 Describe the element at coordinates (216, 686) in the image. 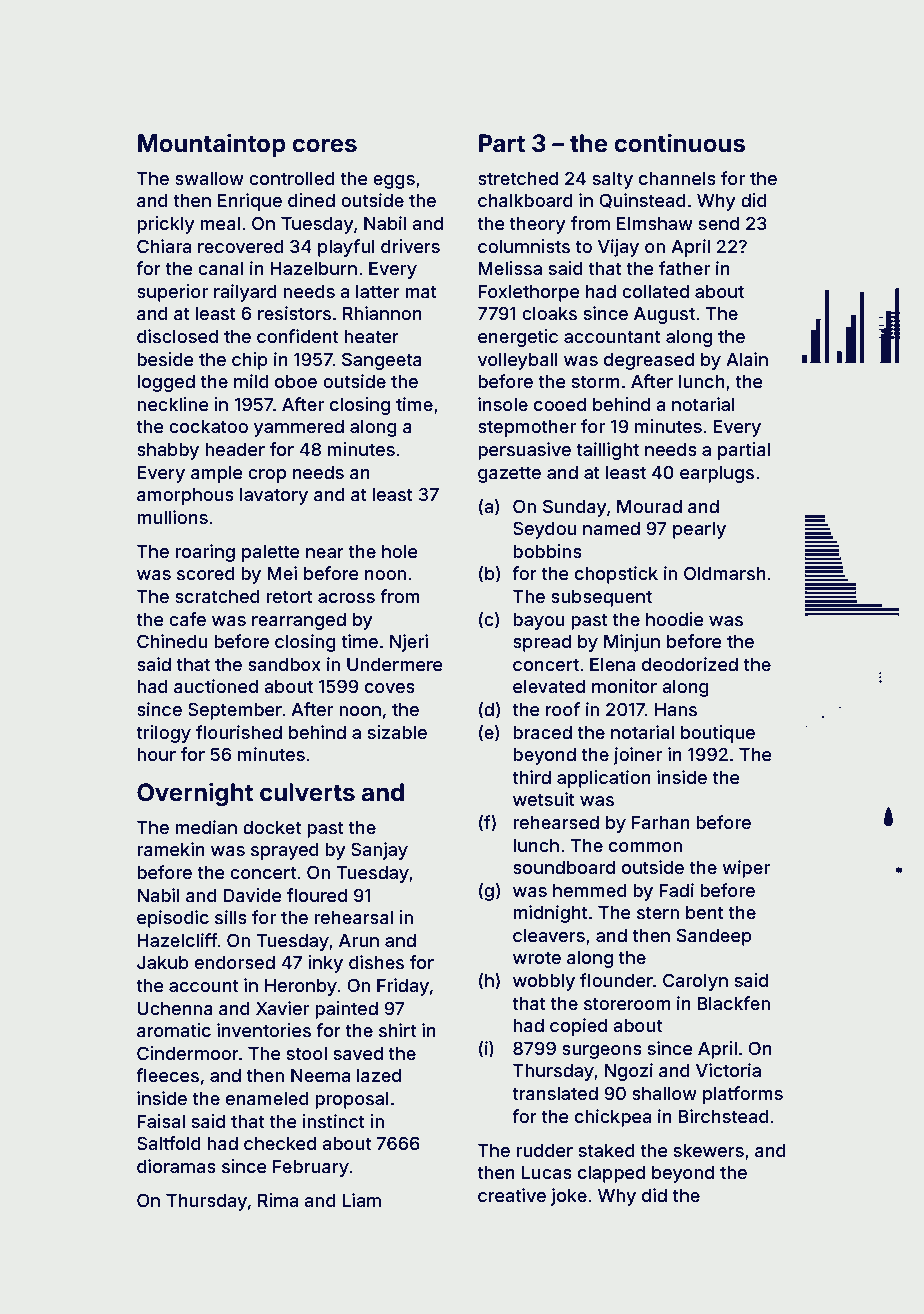

I see `auctioned` at that location.
